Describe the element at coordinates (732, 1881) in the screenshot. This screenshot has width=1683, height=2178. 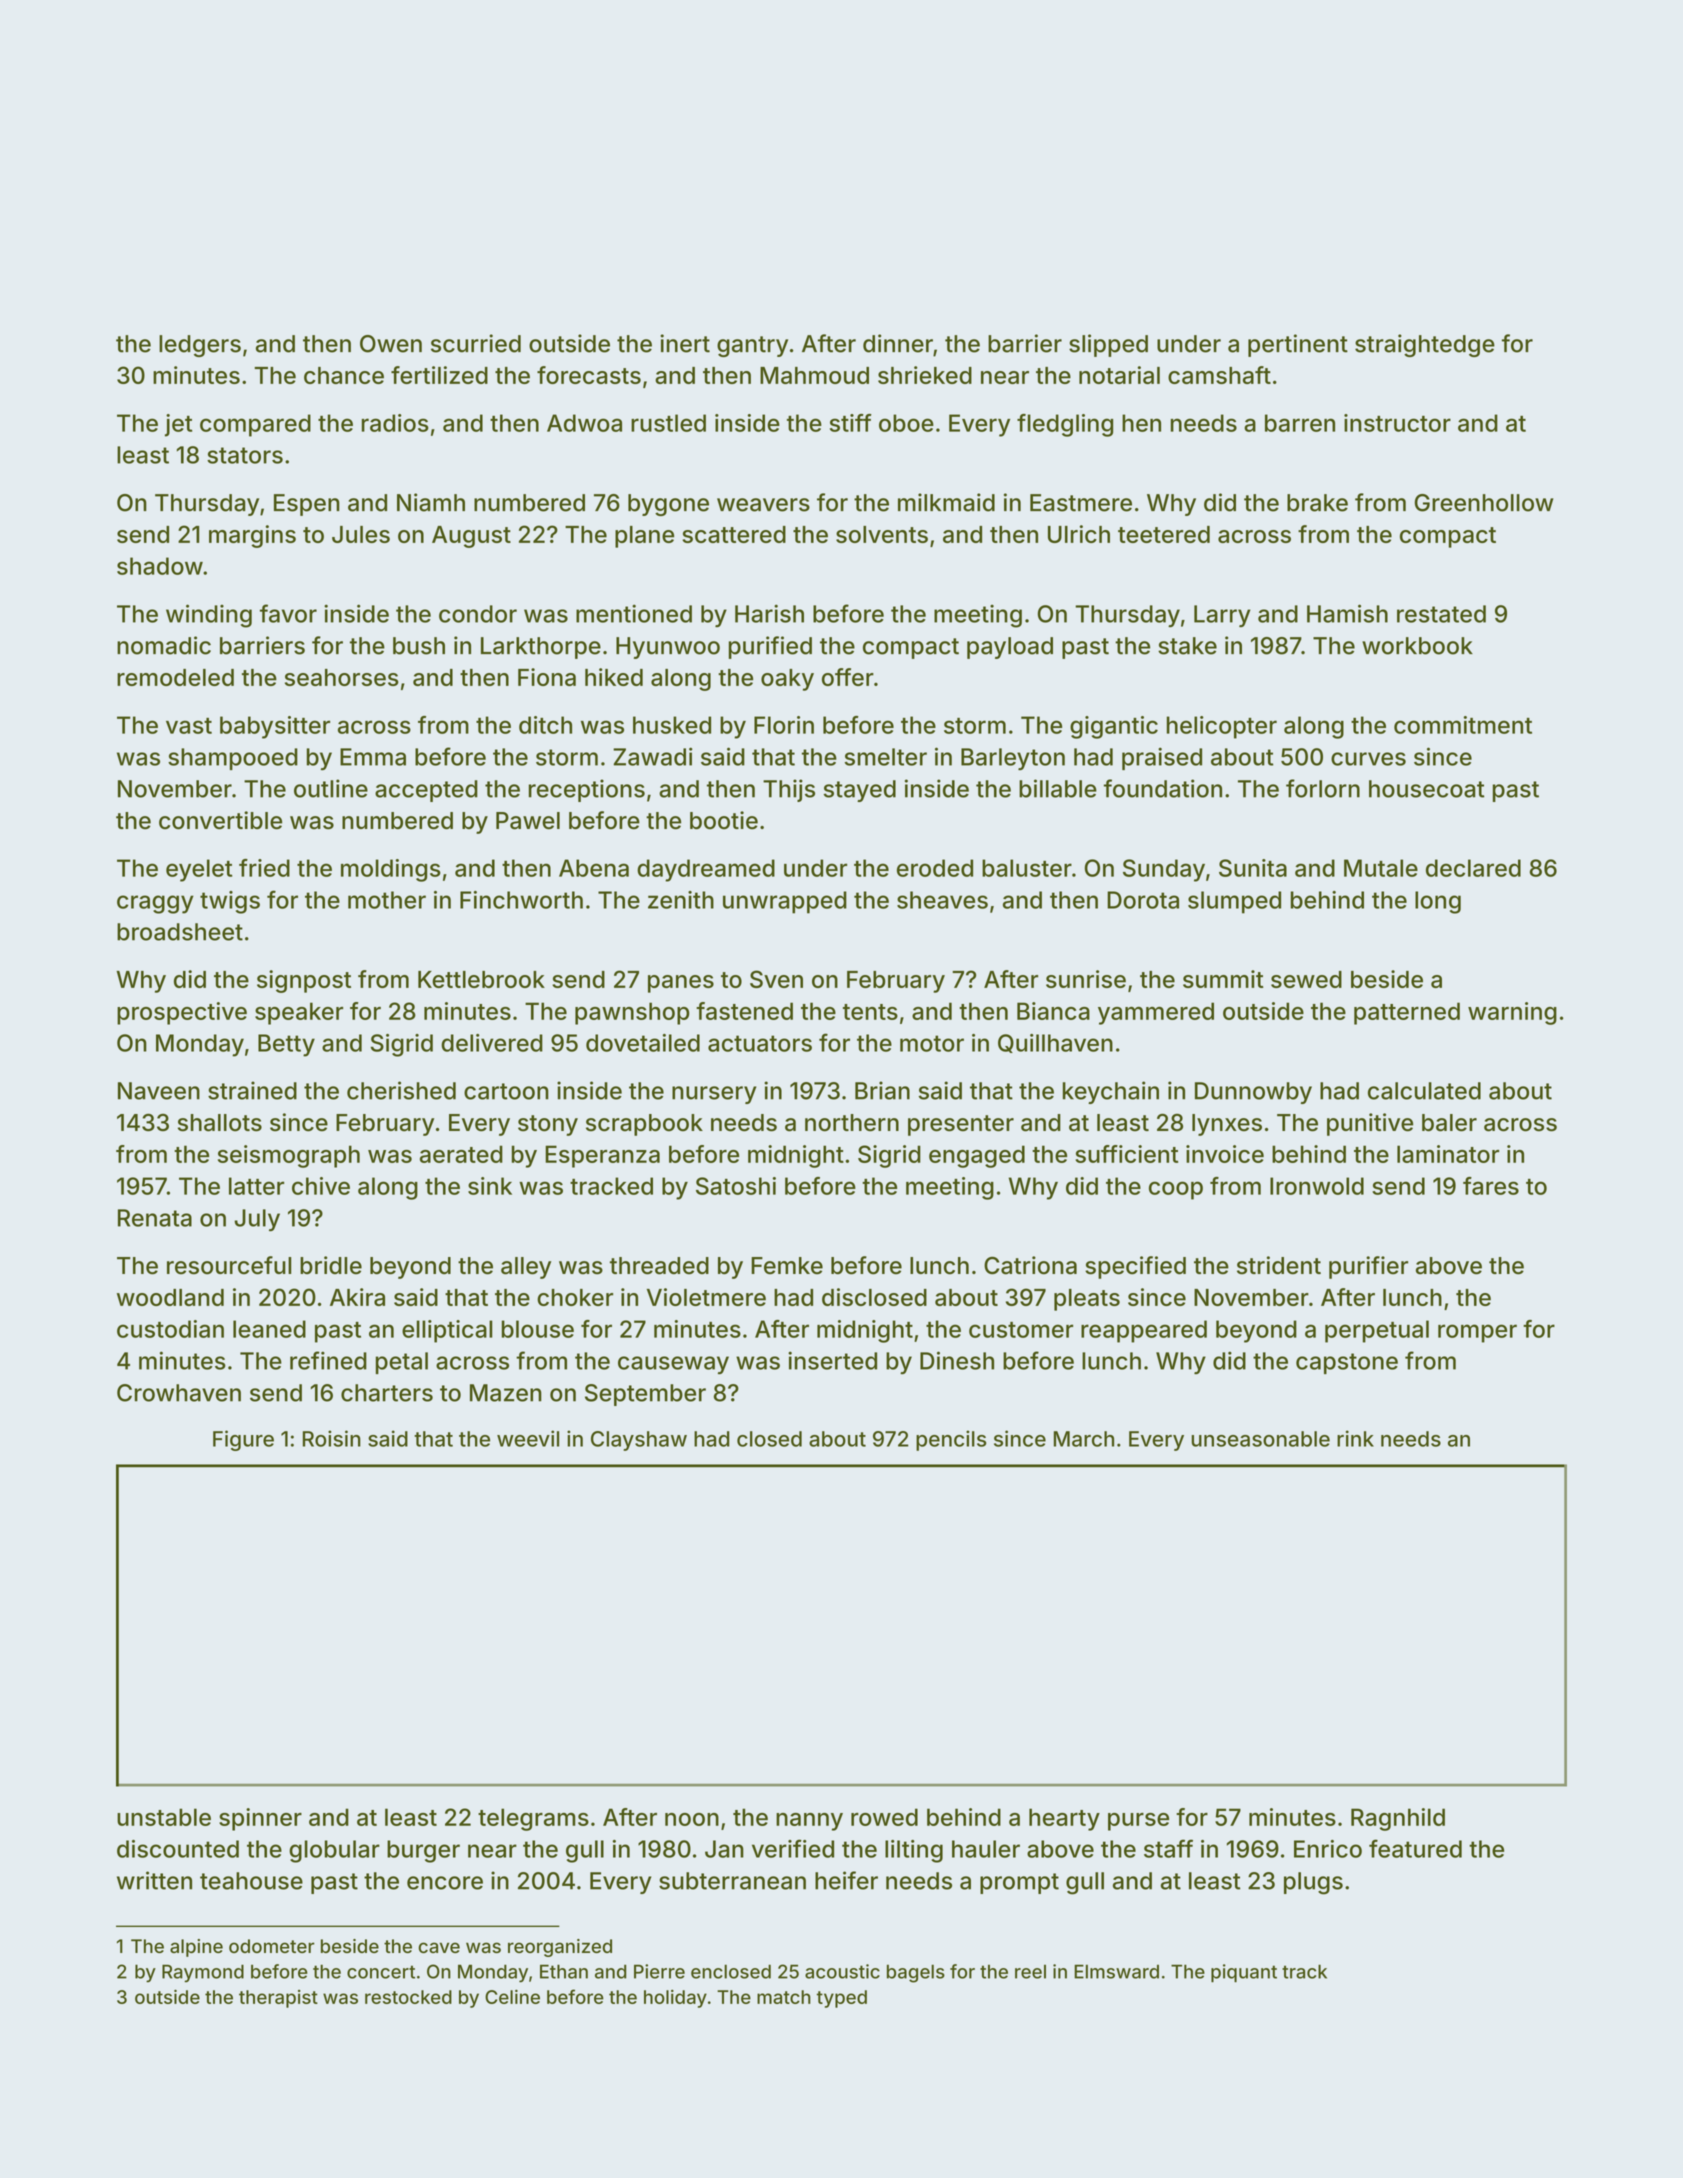
I see `subterranean` at that location.
